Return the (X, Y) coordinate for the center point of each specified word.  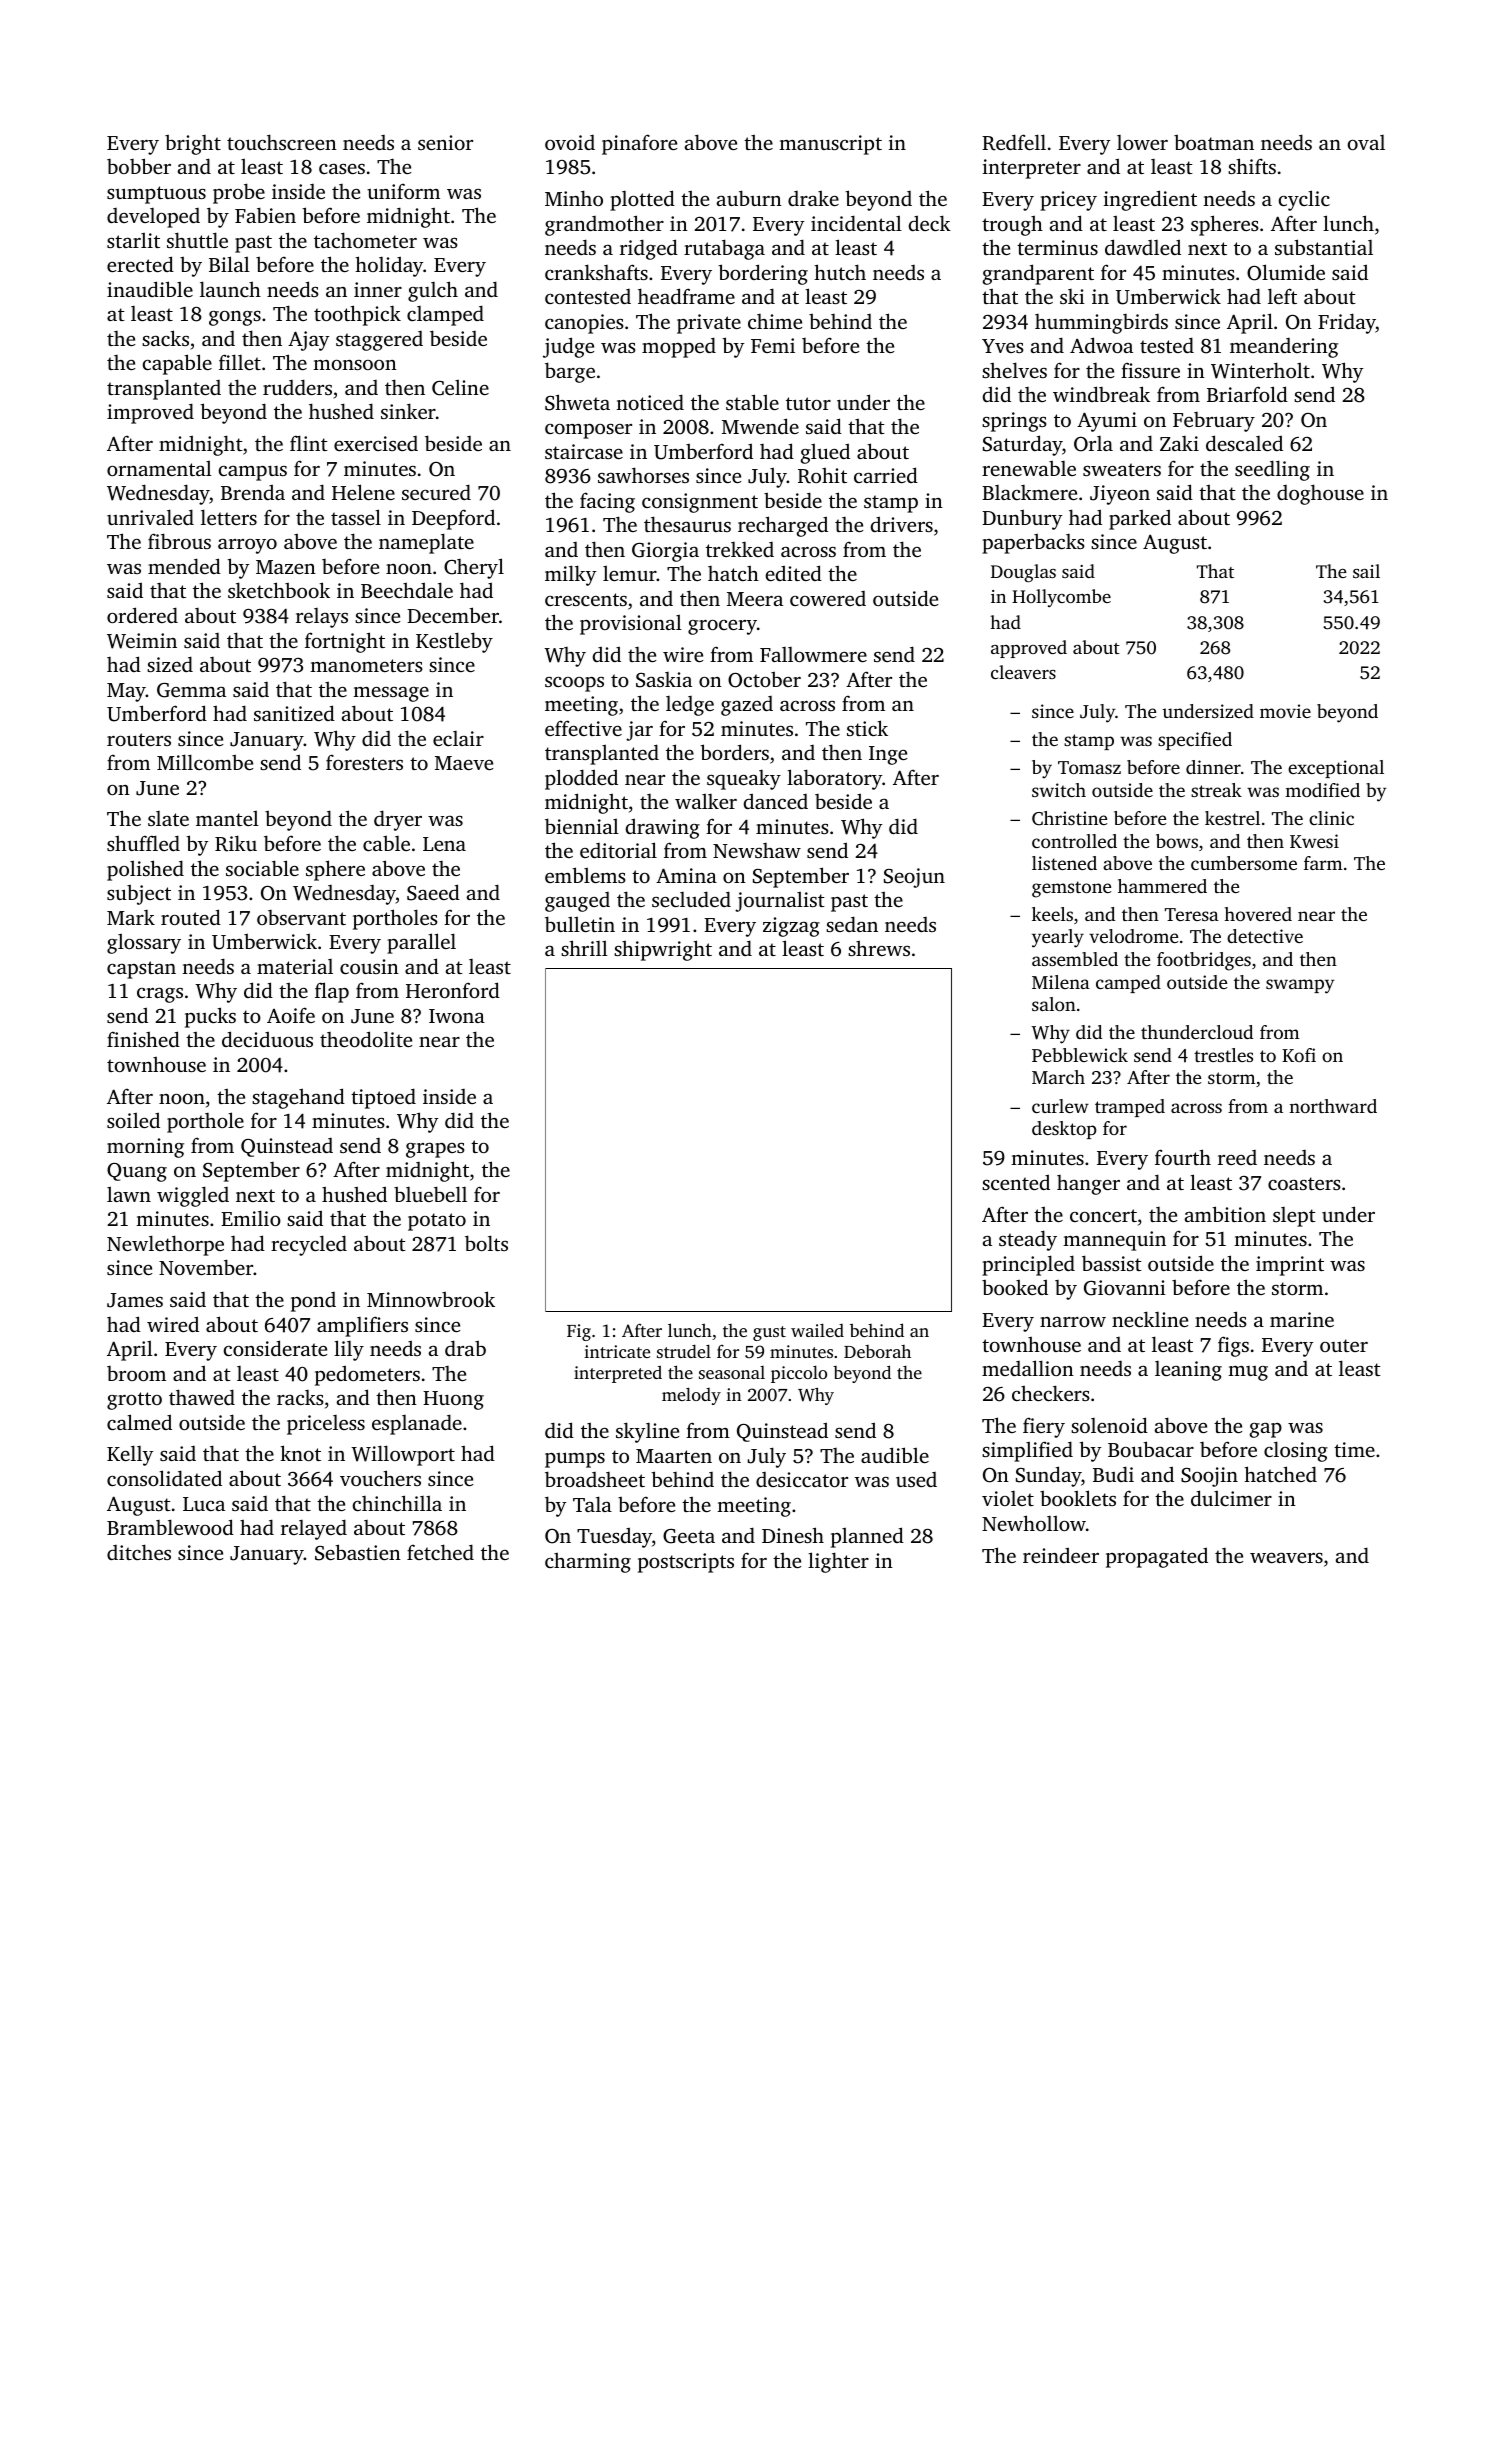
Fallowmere (813, 654)
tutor (808, 403)
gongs (235, 318)
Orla (1093, 444)
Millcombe (205, 762)
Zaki (1179, 443)
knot (300, 1453)
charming (588, 1563)
